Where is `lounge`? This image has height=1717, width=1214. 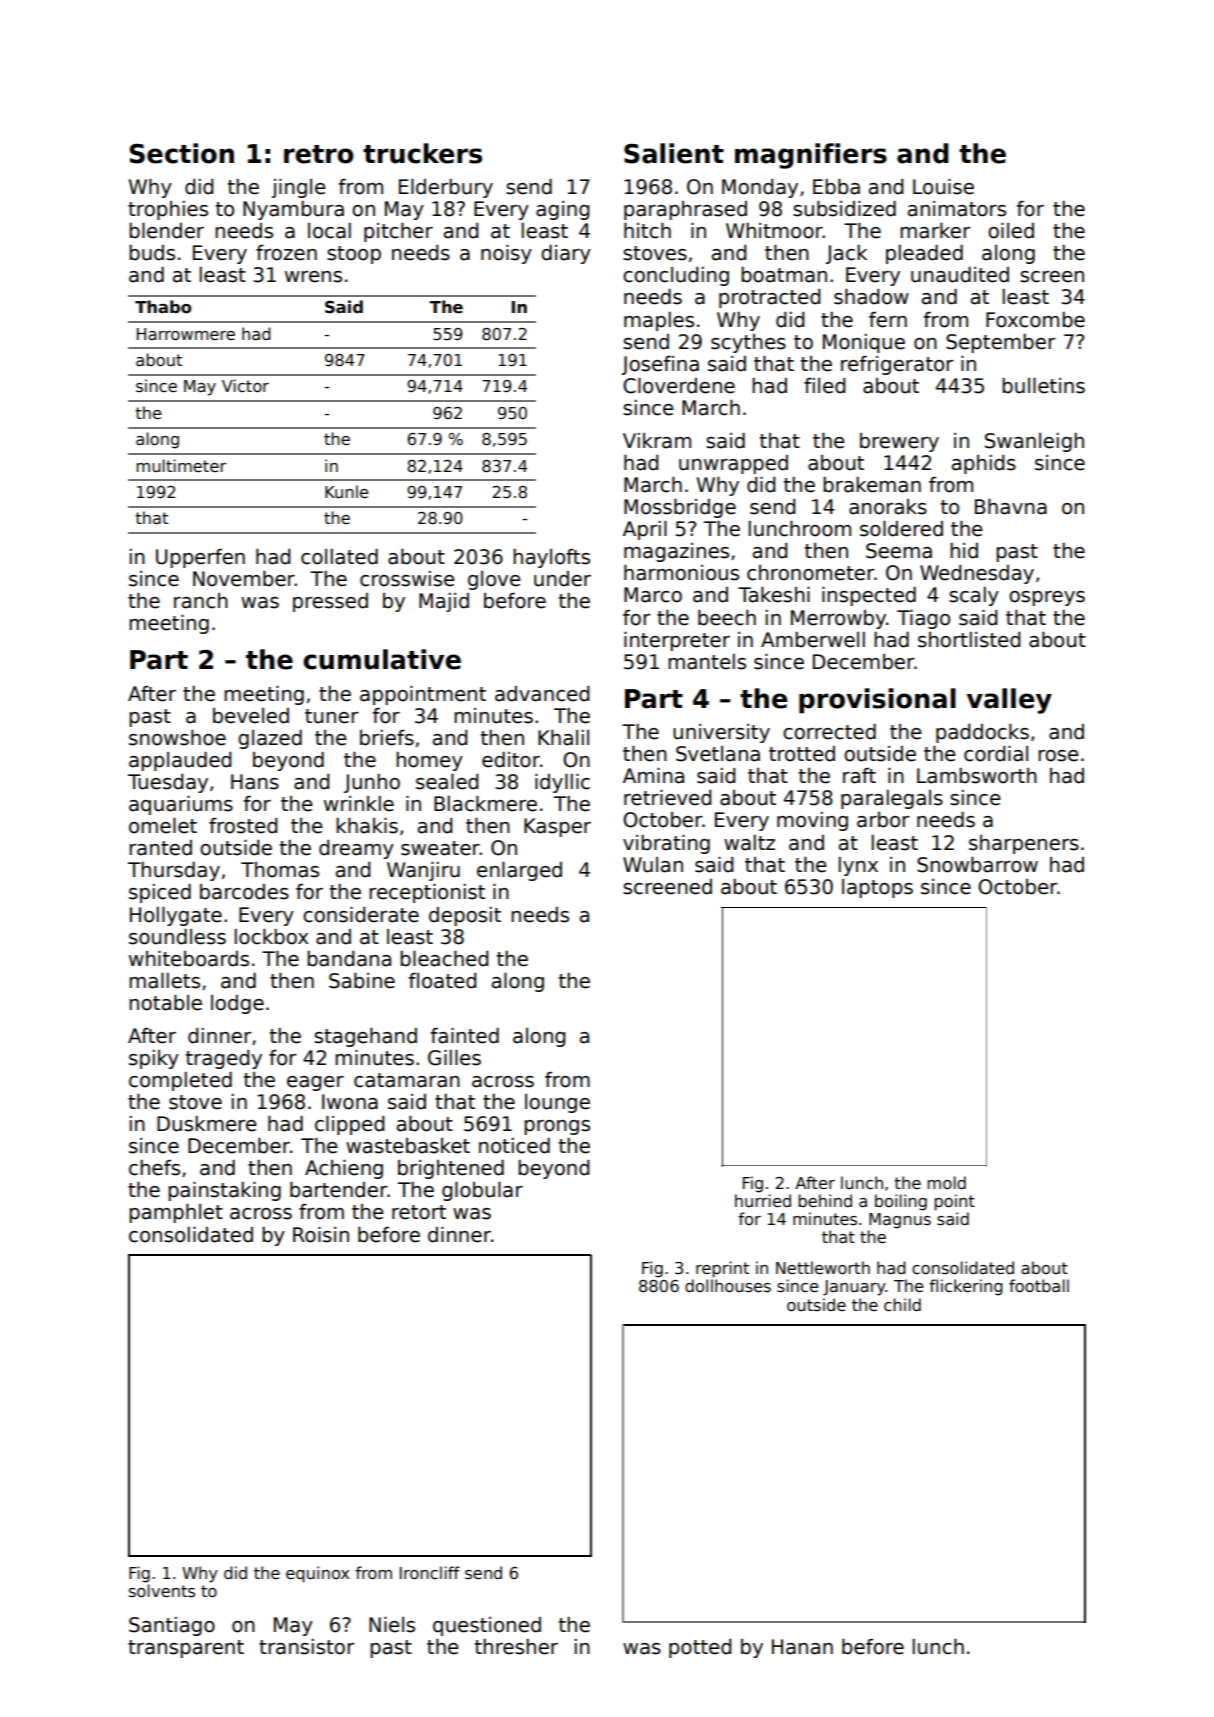 lounge is located at coordinates (557, 1103).
